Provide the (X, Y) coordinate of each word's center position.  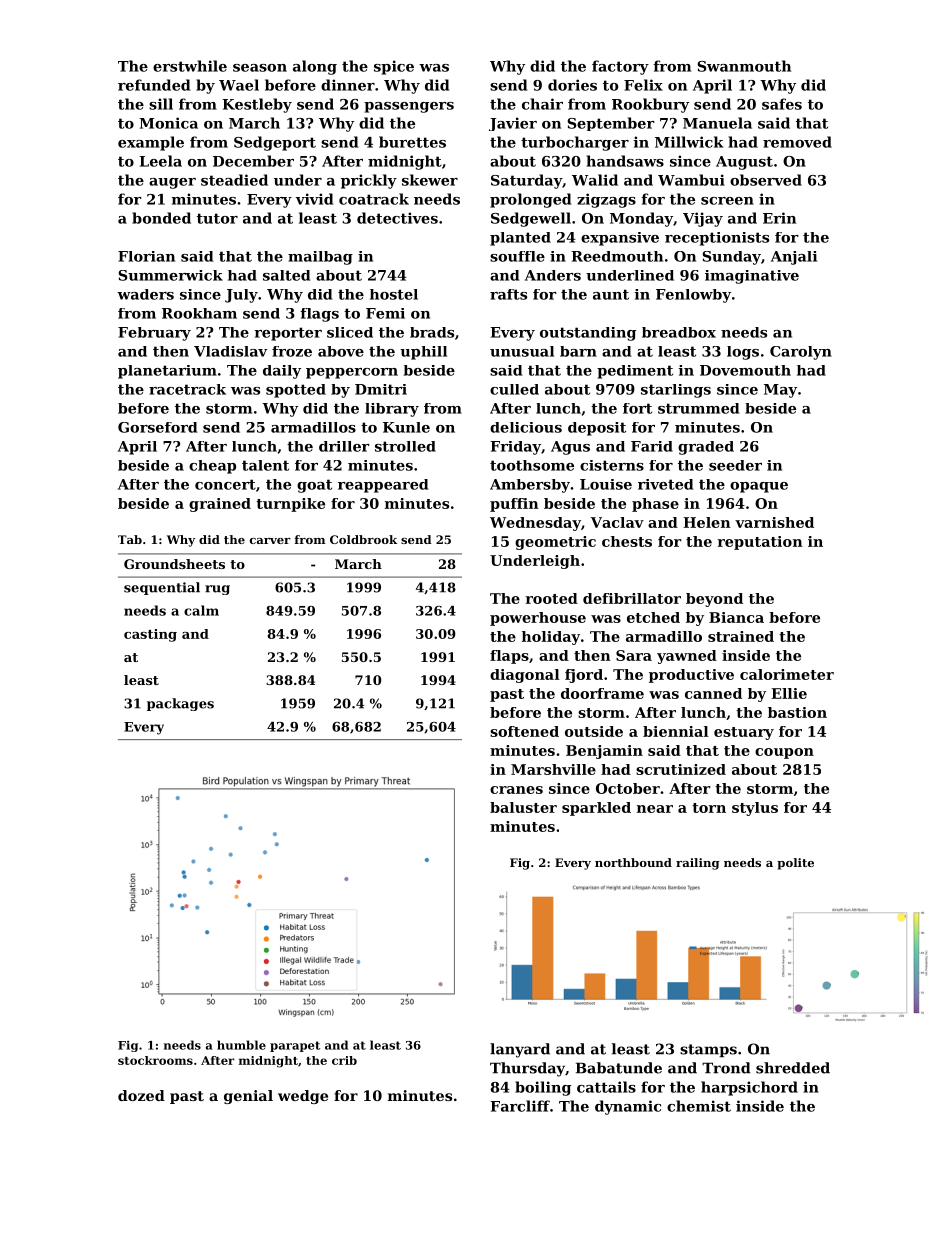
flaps (509, 657)
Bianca (736, 617)
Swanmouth (744, 66)
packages (180, 704)
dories (572, 85)
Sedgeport (275, 143)
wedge (303, 1097)
